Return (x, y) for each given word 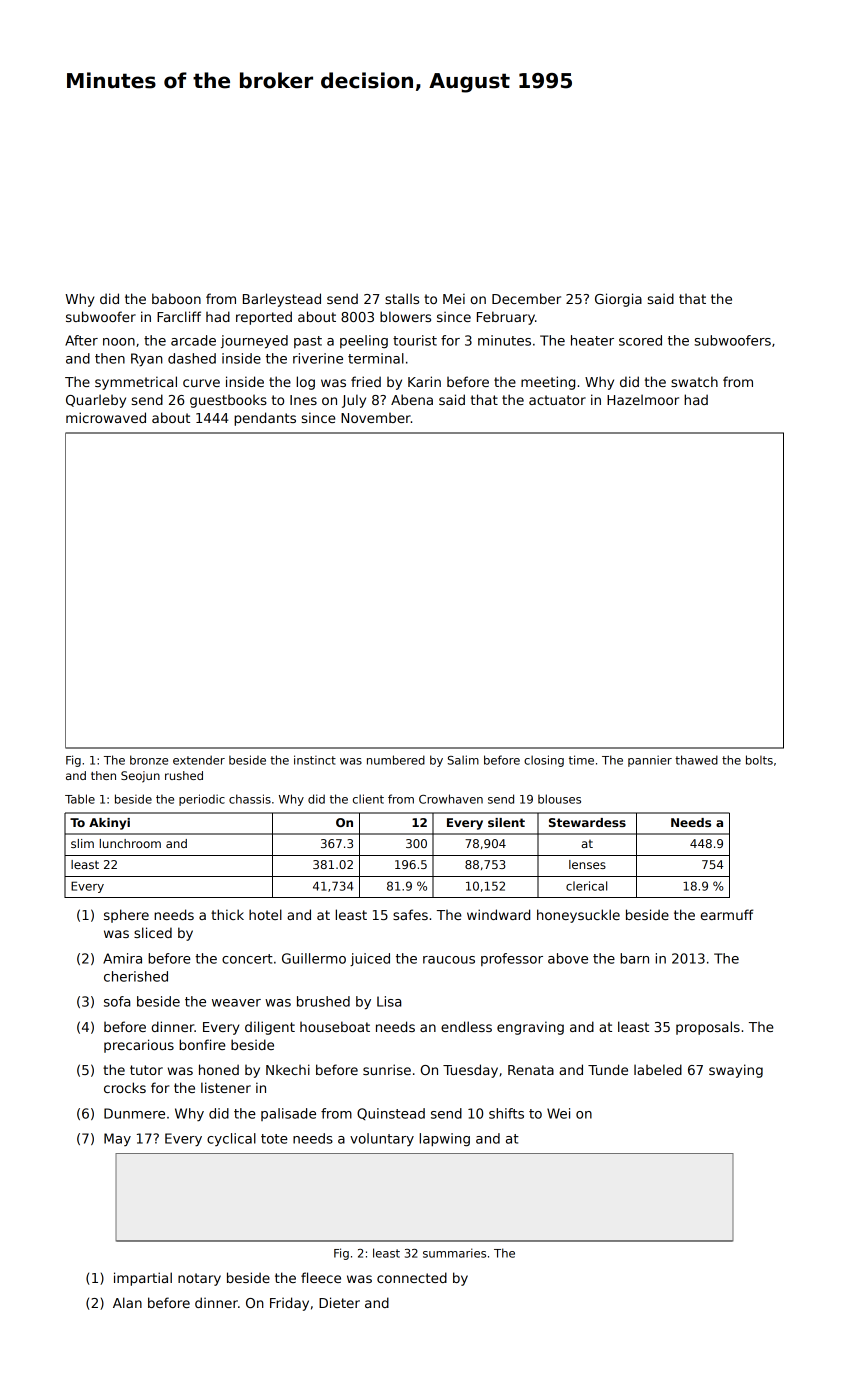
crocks (125, 1087)
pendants (265, 419)
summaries (454, 1253)
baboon (176, 298)
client (368, 799)
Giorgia (618, 300)
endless (466, 1026)
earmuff (726, 914)
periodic (202, 800)
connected (412, 1277)
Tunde (608, 1069)
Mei (454, 298)
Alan (127, 1302)
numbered (396, 760)
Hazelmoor (643, 399)
